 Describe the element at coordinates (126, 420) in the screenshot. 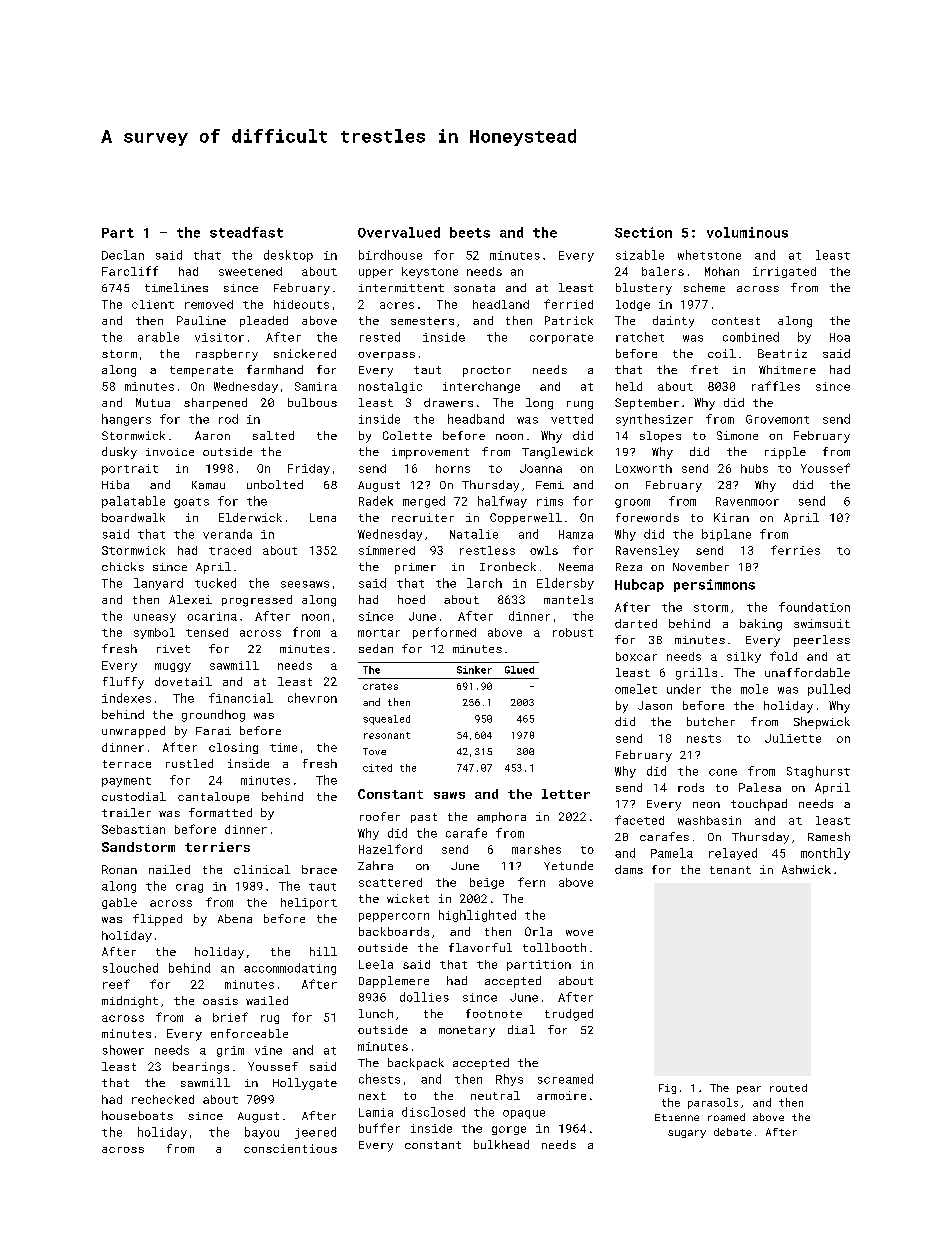

I see `hangers` at that location.
